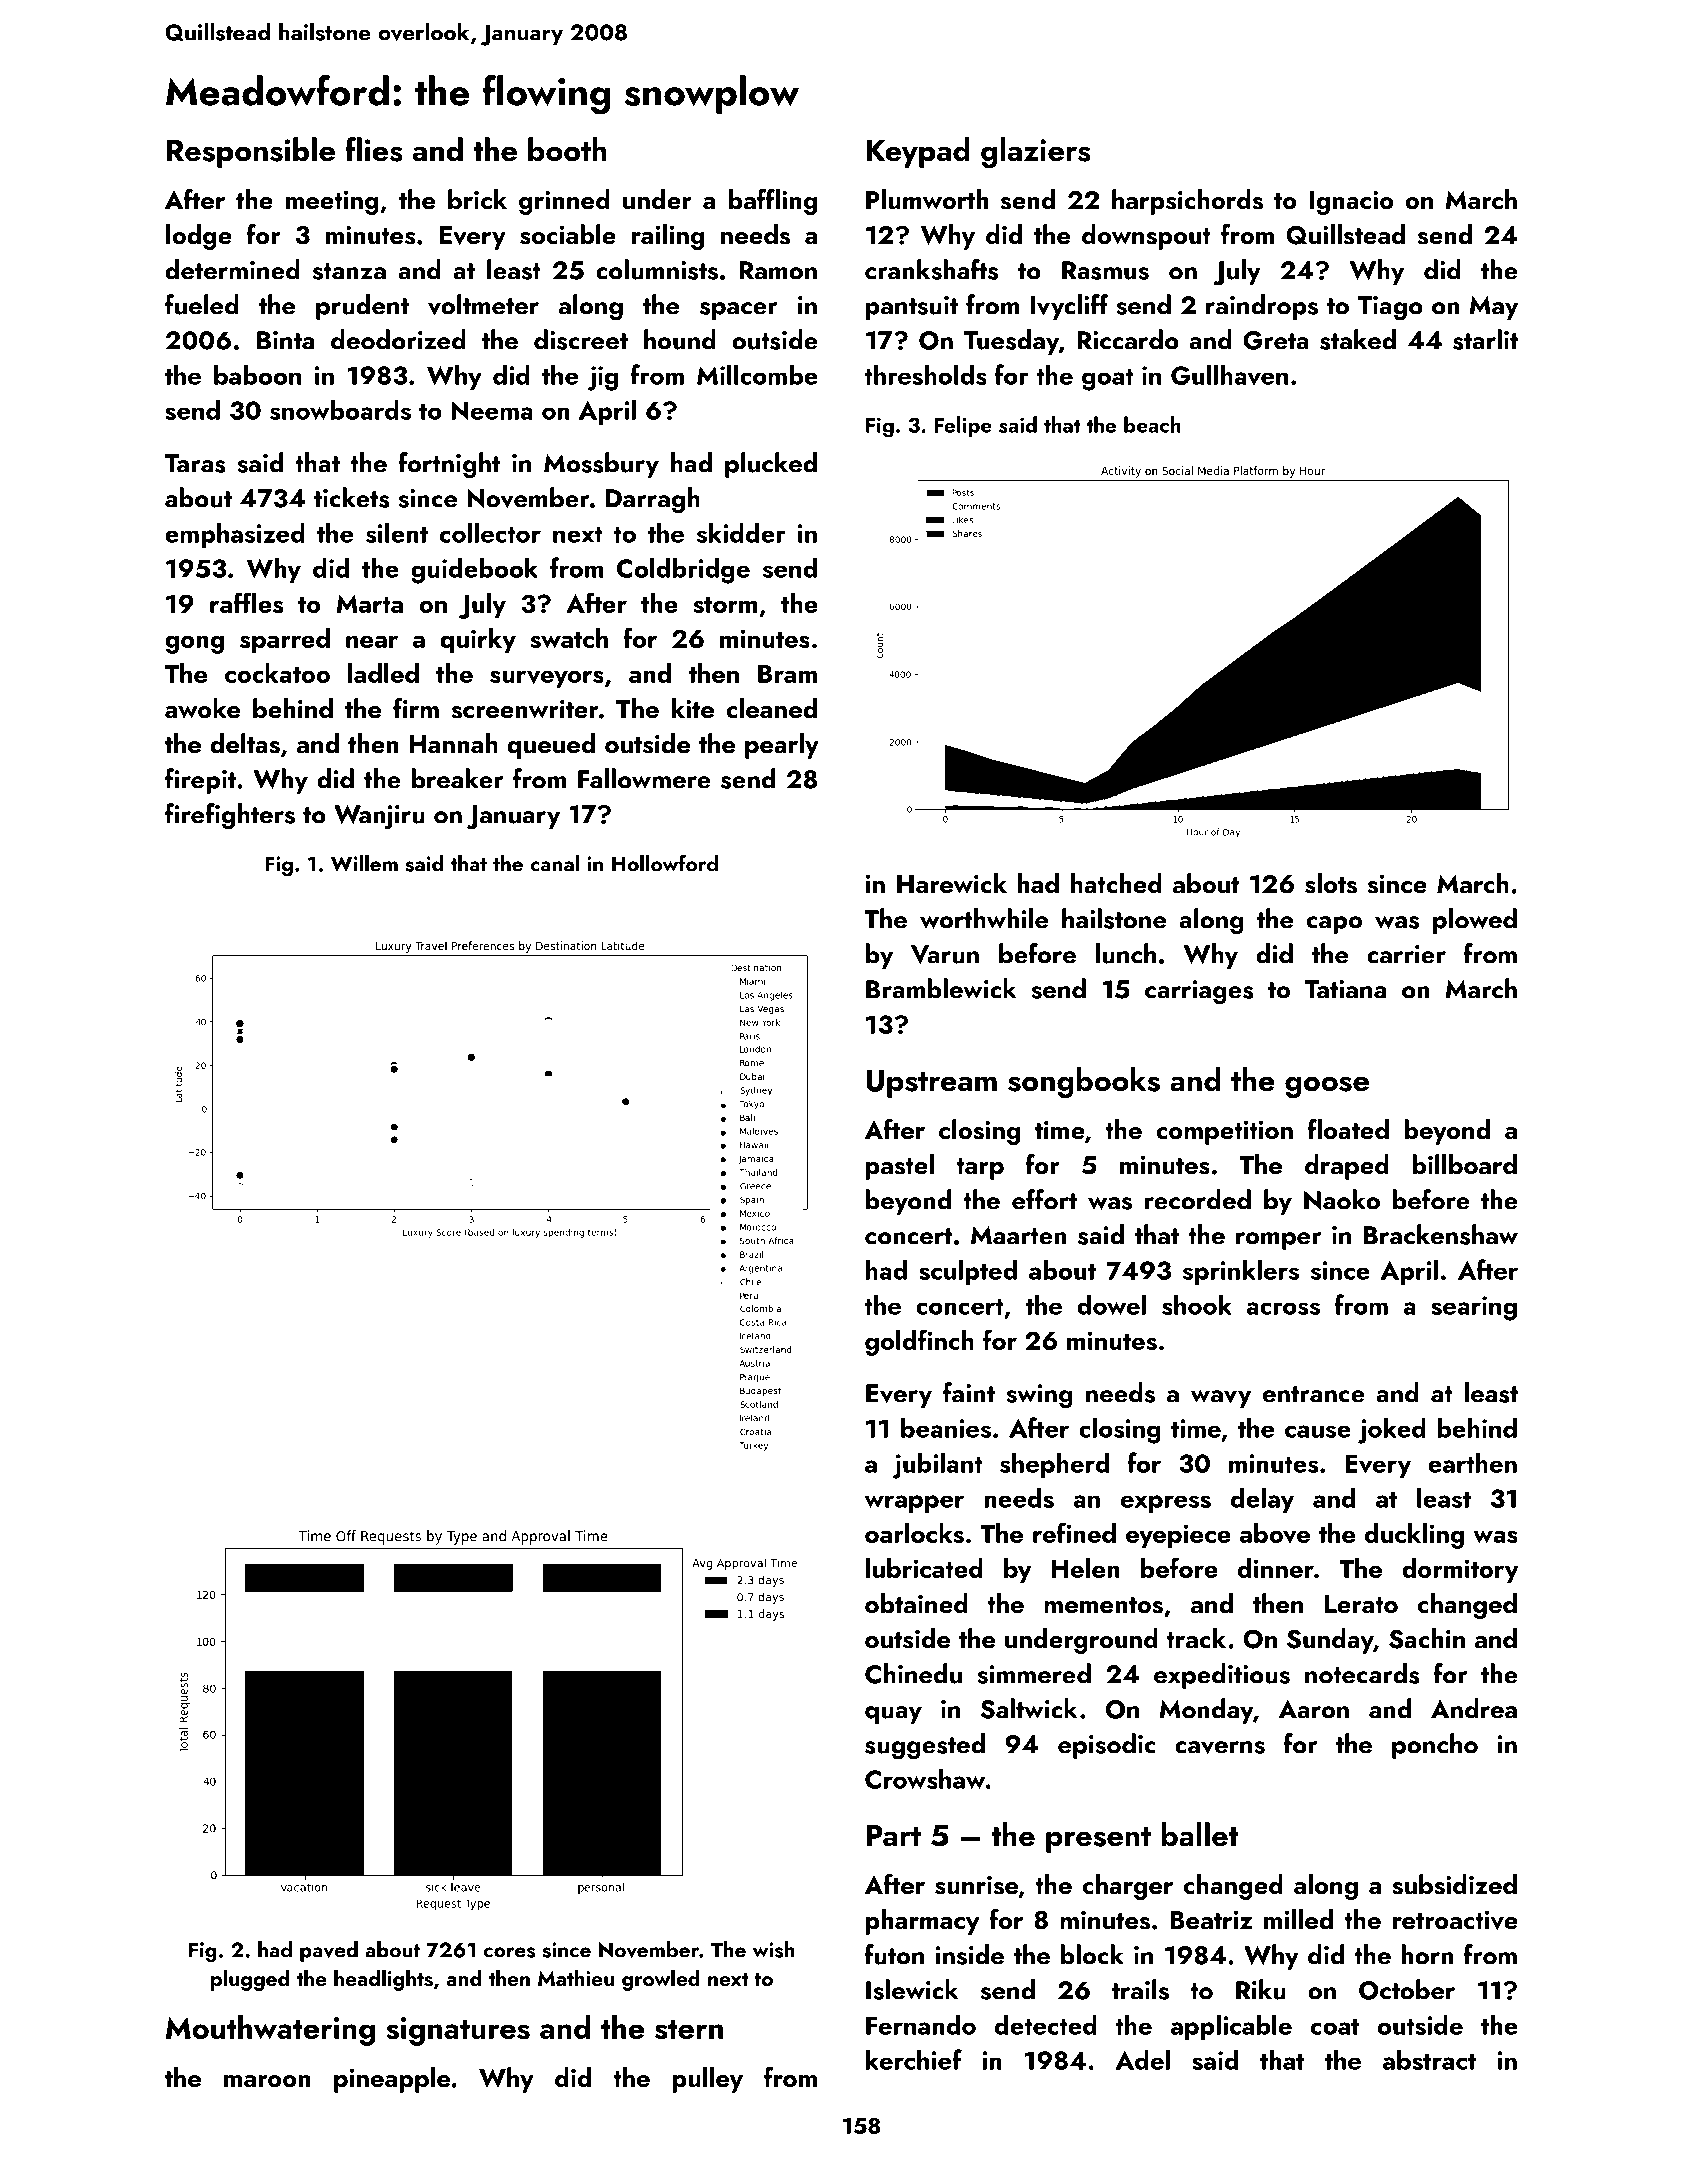 The image size is (1683, 2178). Describe the element at coordinates (1199, 992) in the page. I see `carriages` at that location.
